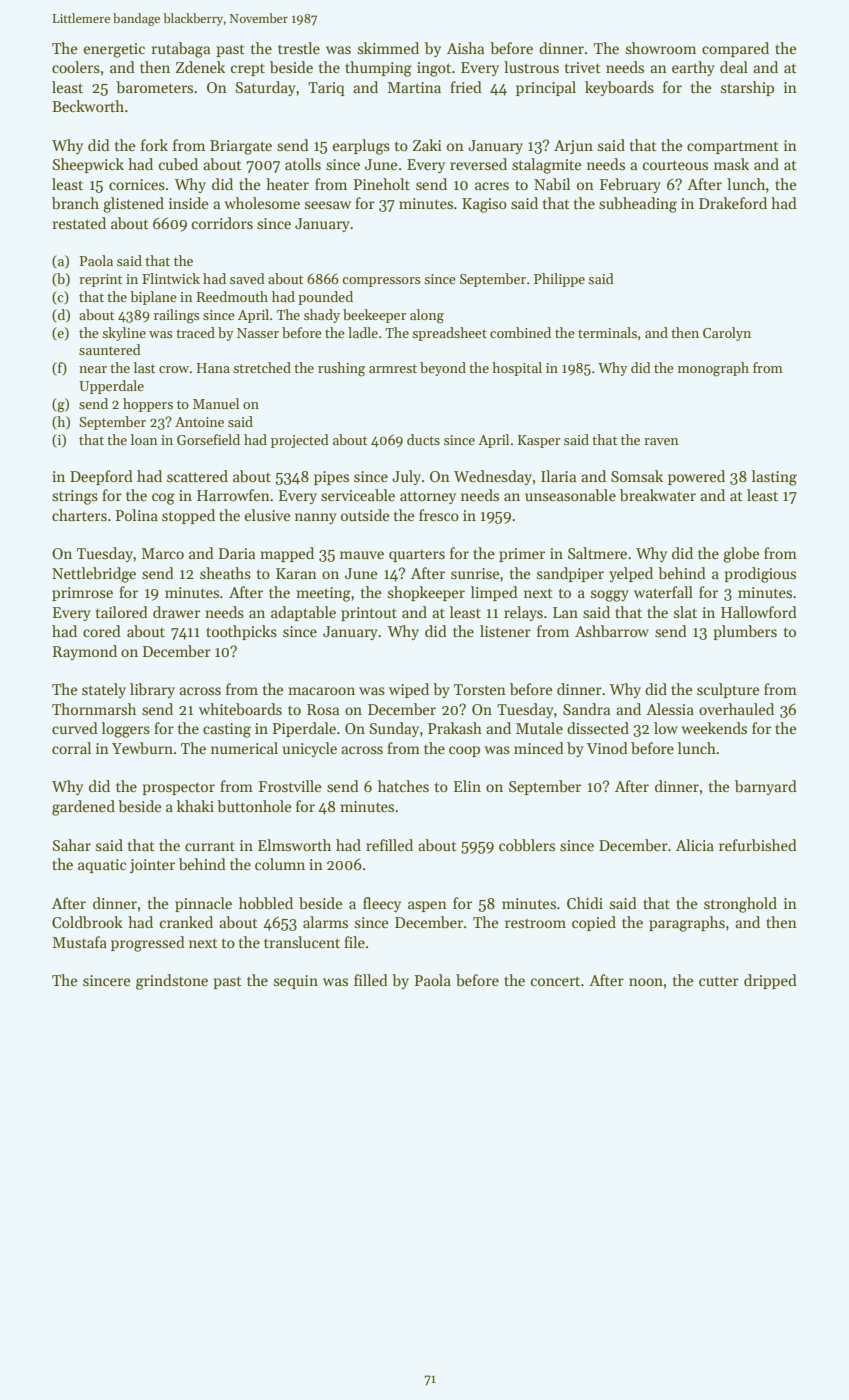 The image size is (849, 1400). I want to click on Aisha, so click(465, 48).
